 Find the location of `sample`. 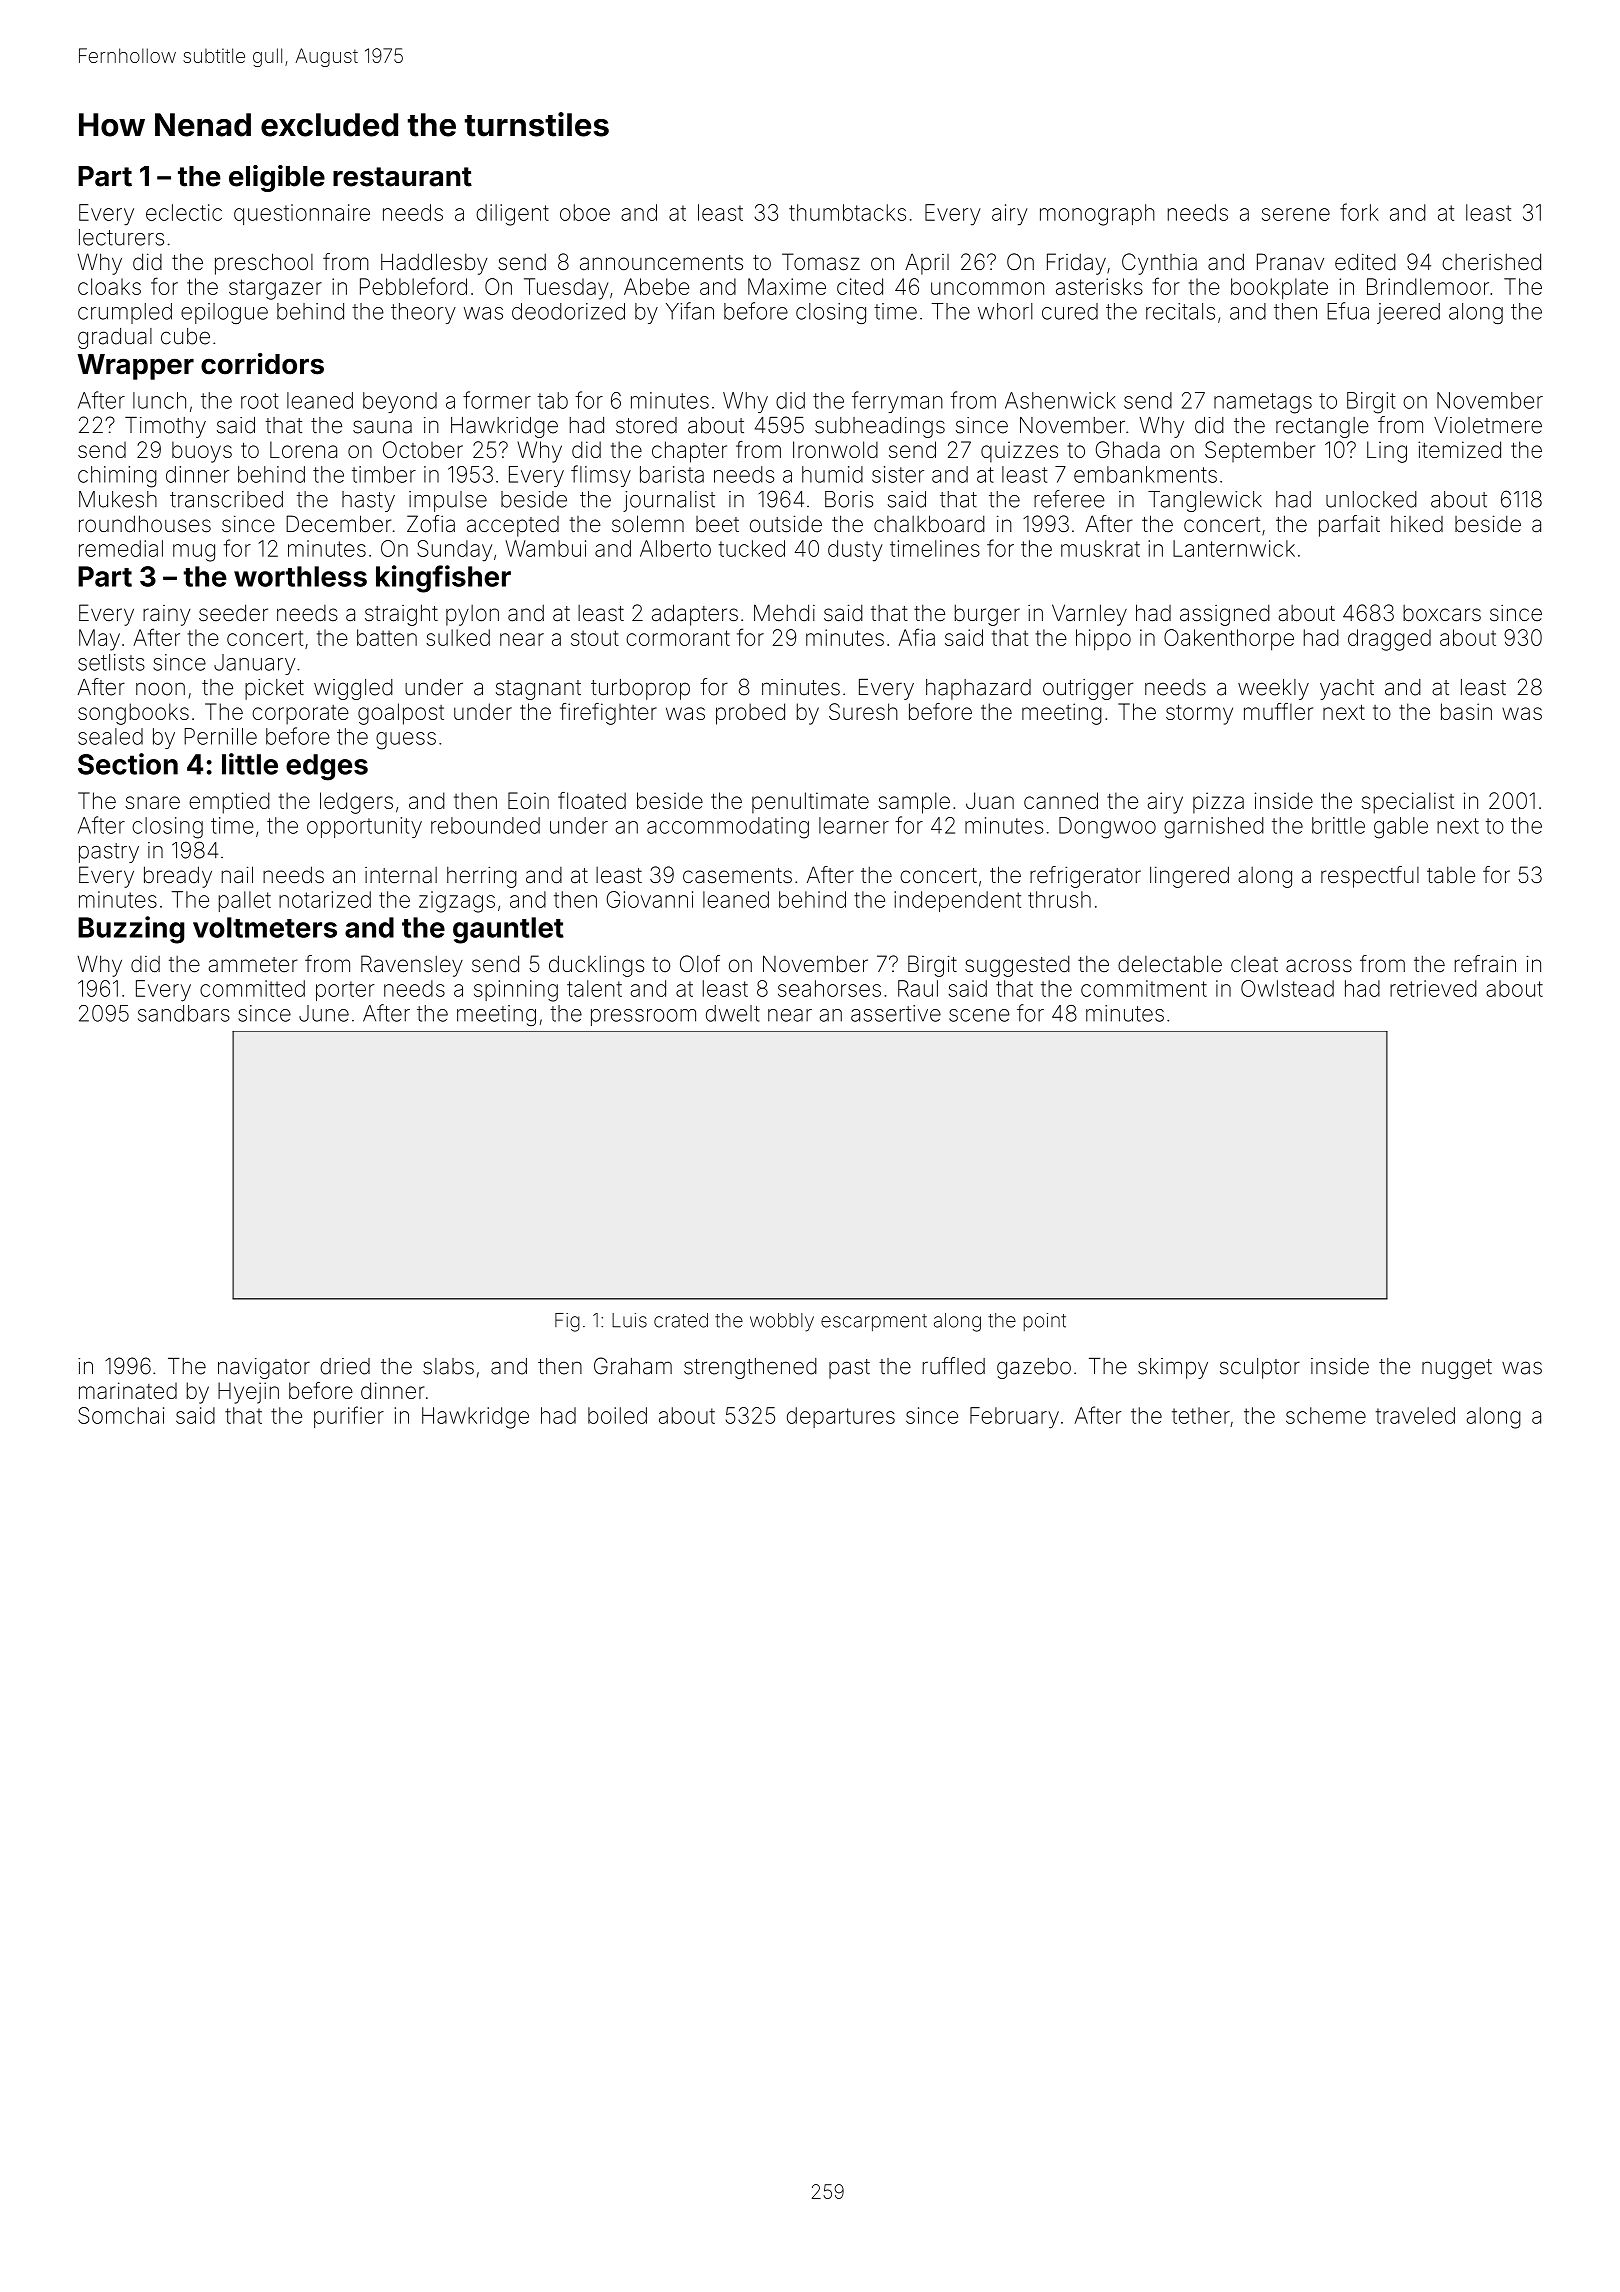

sample is located at coordinates (914, 803).
